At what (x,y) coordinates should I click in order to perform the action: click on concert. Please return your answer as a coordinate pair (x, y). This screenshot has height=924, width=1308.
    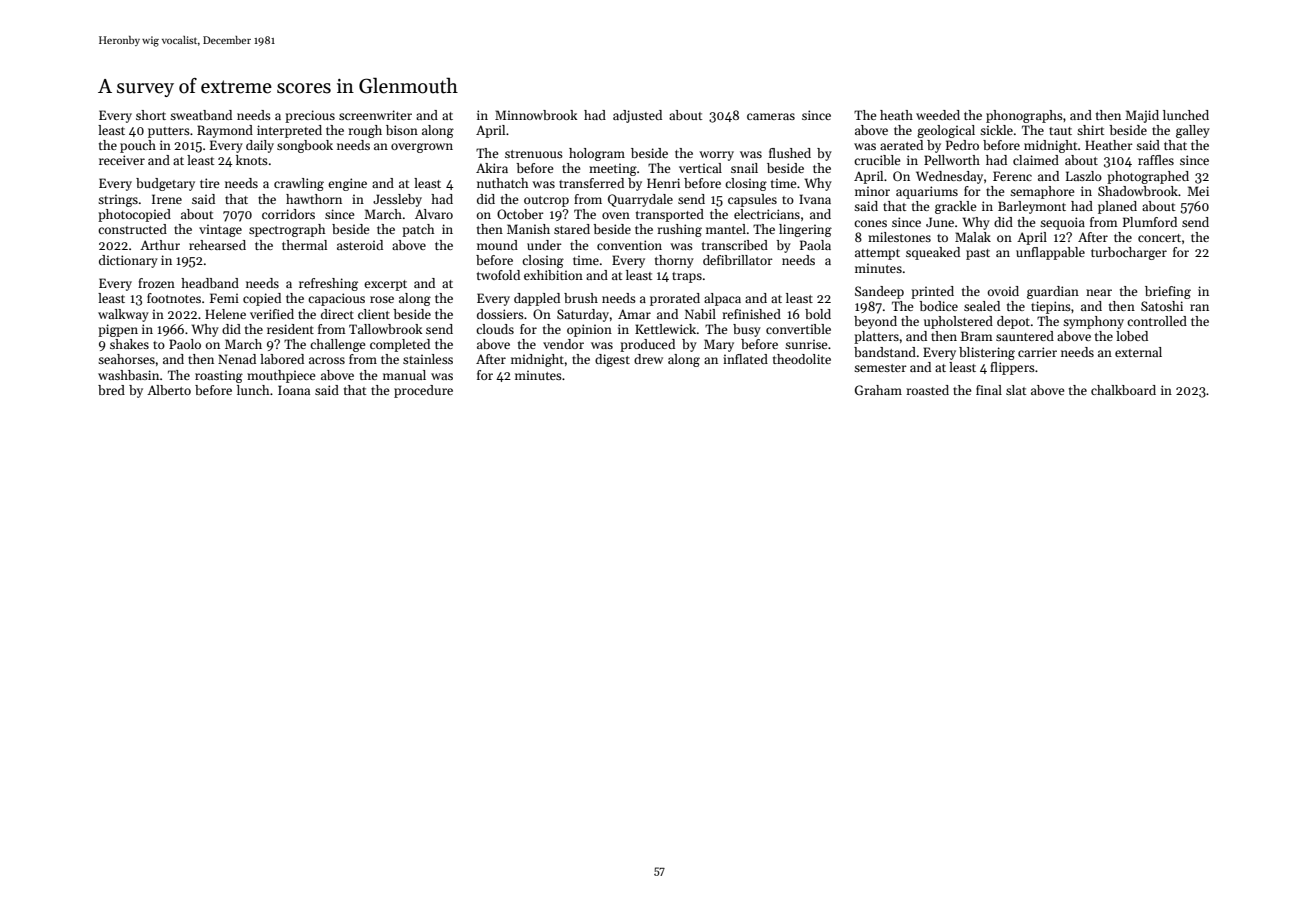
    Looking at the image, I should click on (1159, 238).
